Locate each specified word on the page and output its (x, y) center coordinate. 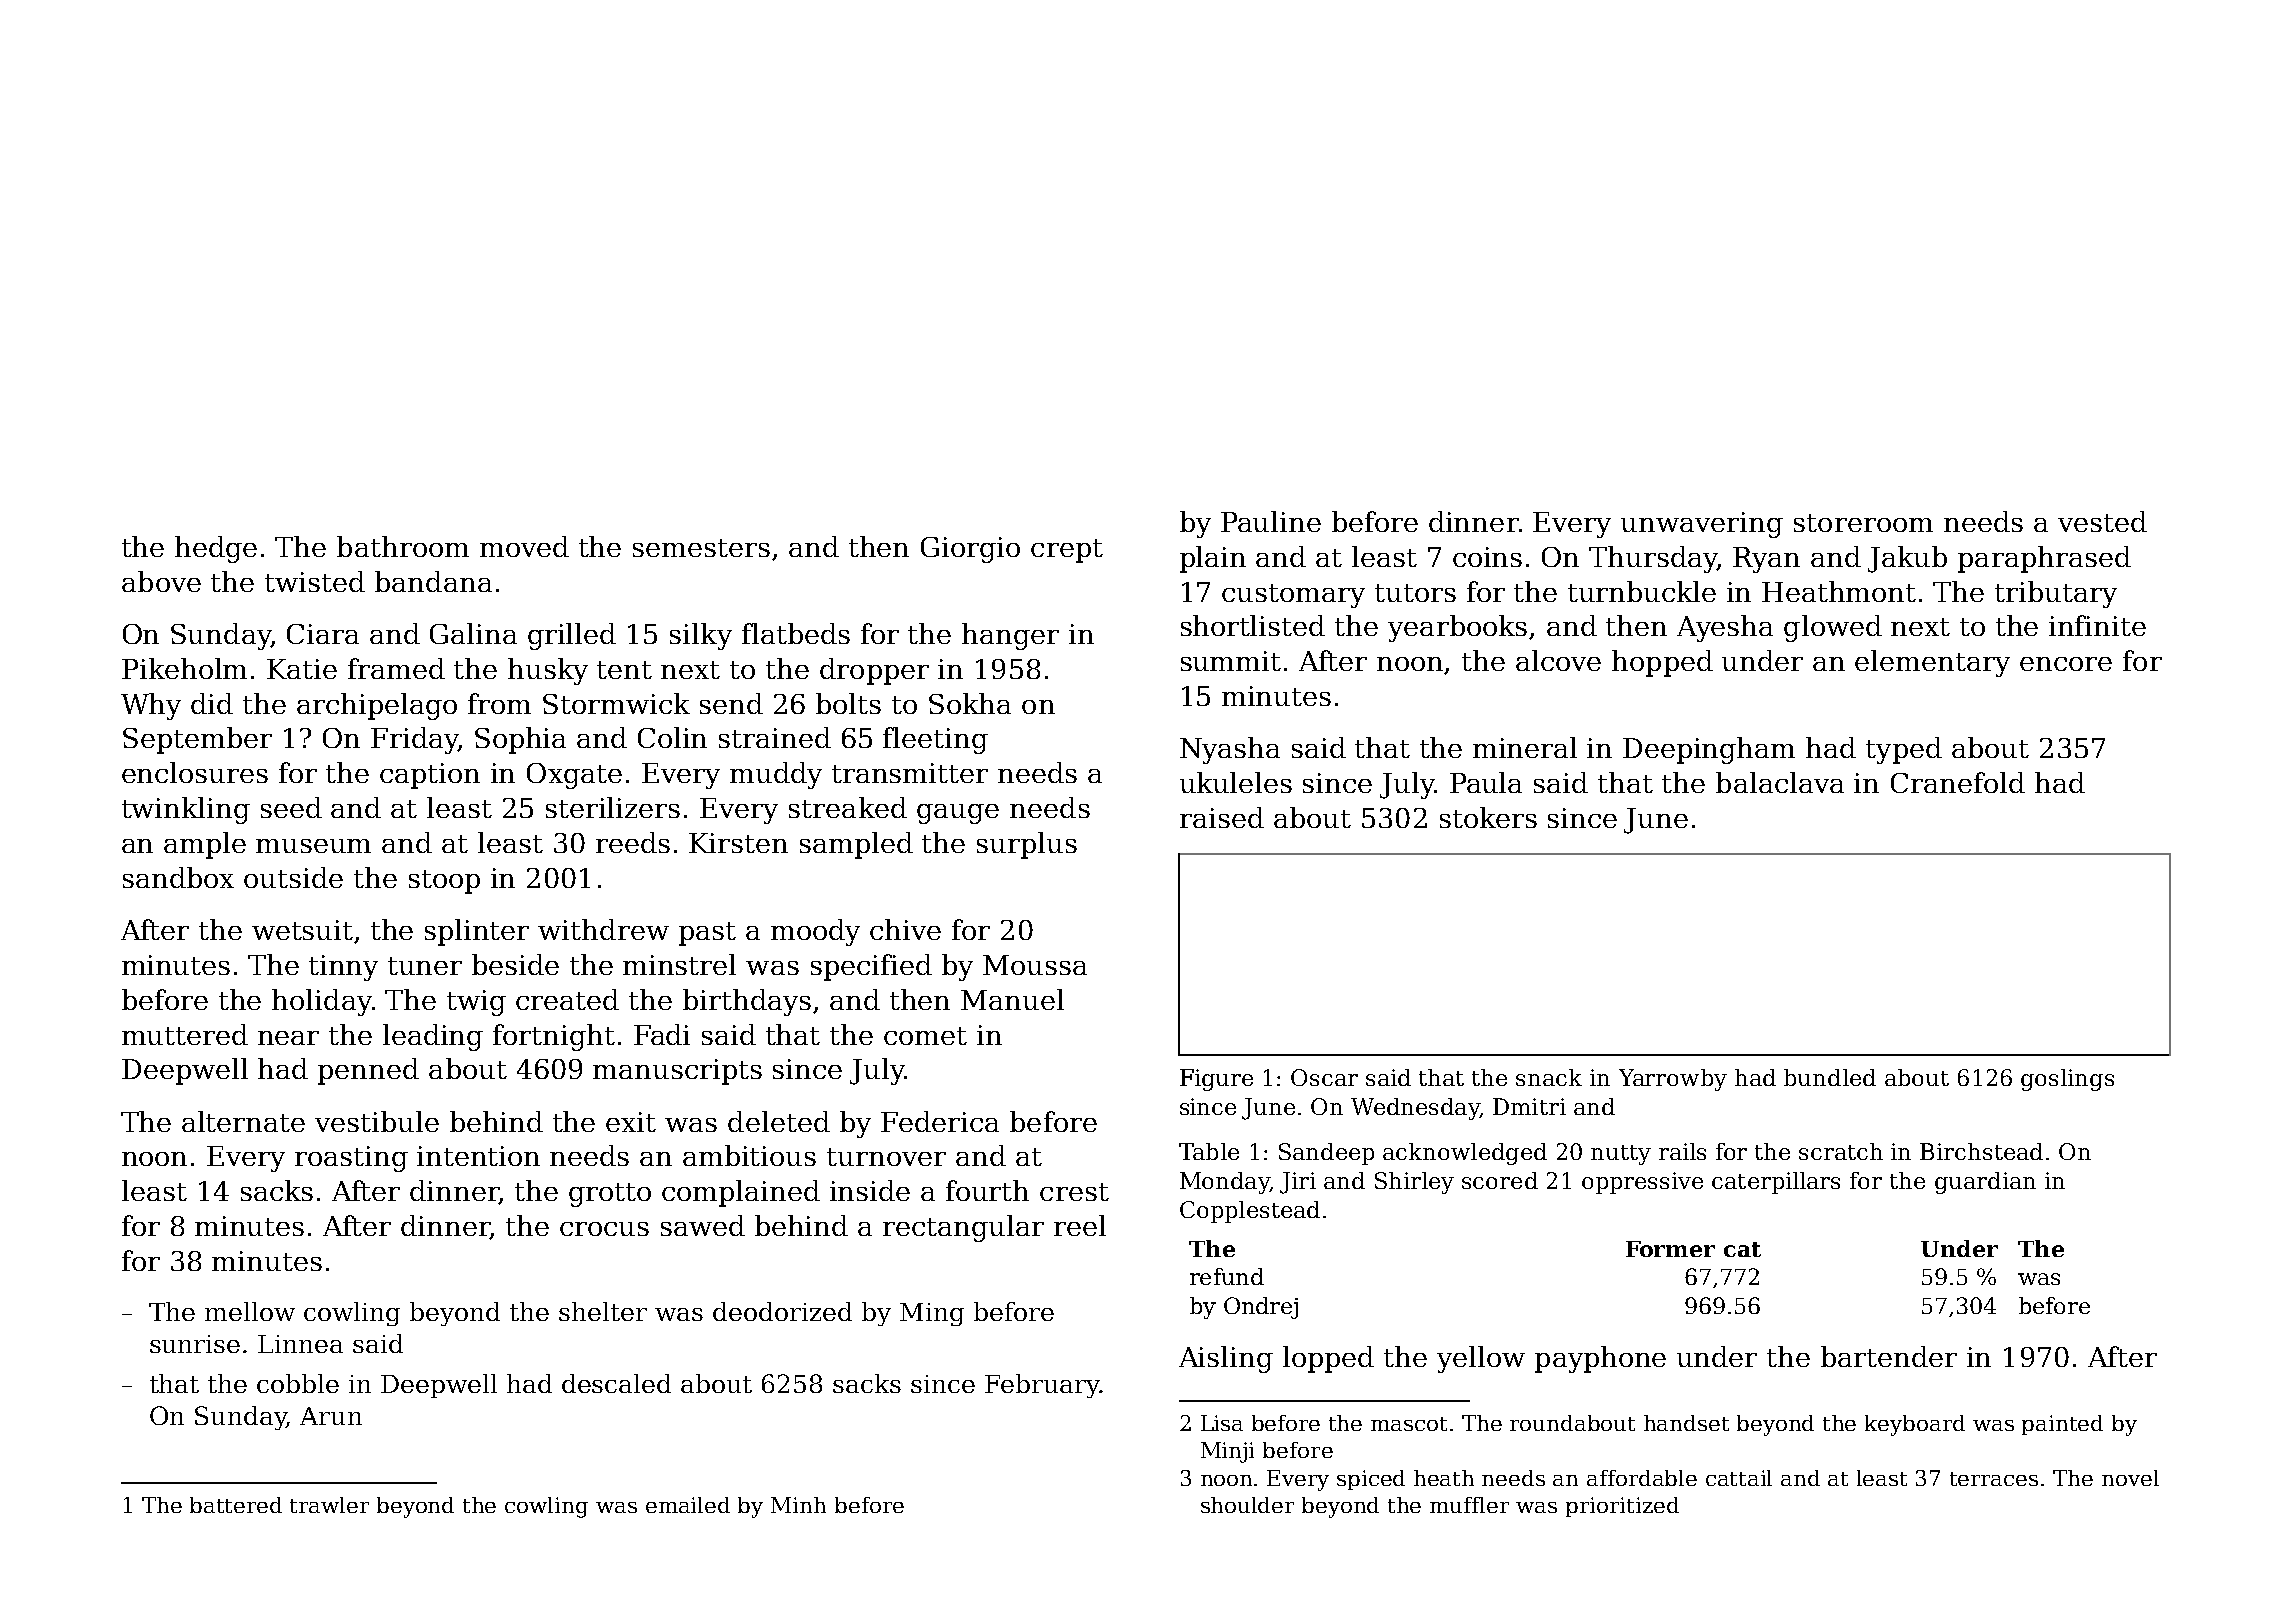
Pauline (1271, 521)
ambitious (749, 1155)
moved (524, 546)
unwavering (1702, 525)
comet (925, 1036)
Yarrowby (1673, 1080)
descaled (616, 1383)
